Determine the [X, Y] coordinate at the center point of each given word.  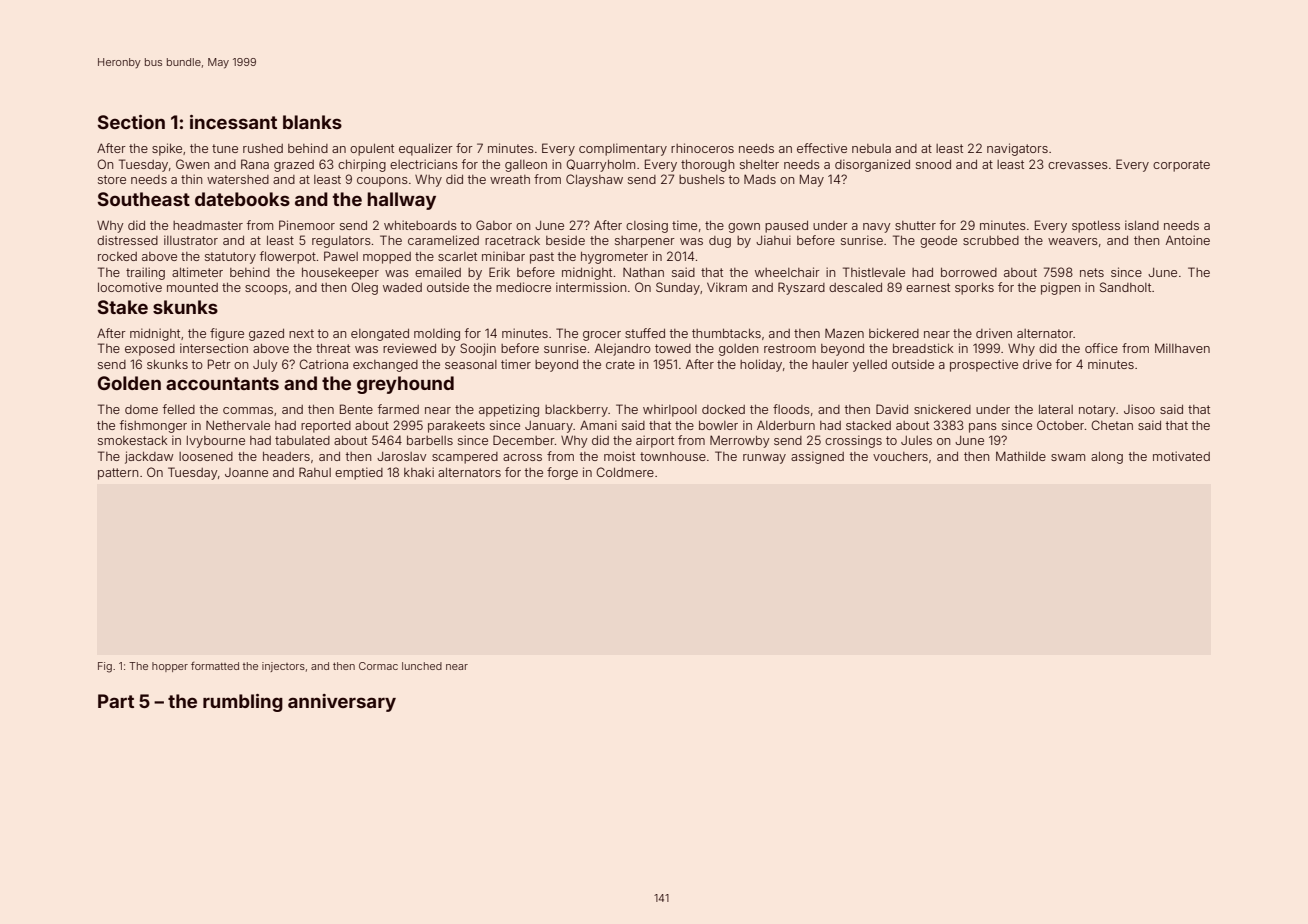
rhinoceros [702, 148]
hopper [170, 667]
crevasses [1078, 165]
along [1107, 458]
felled [179, 409]
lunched [422, 666]
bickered [894, 333]
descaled [855, 287]
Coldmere [625, 472]
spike [167, 149]
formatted [215, 666]
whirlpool [670, 410]
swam [1068, 457]
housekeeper [340, 274]
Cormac [378, 666]
